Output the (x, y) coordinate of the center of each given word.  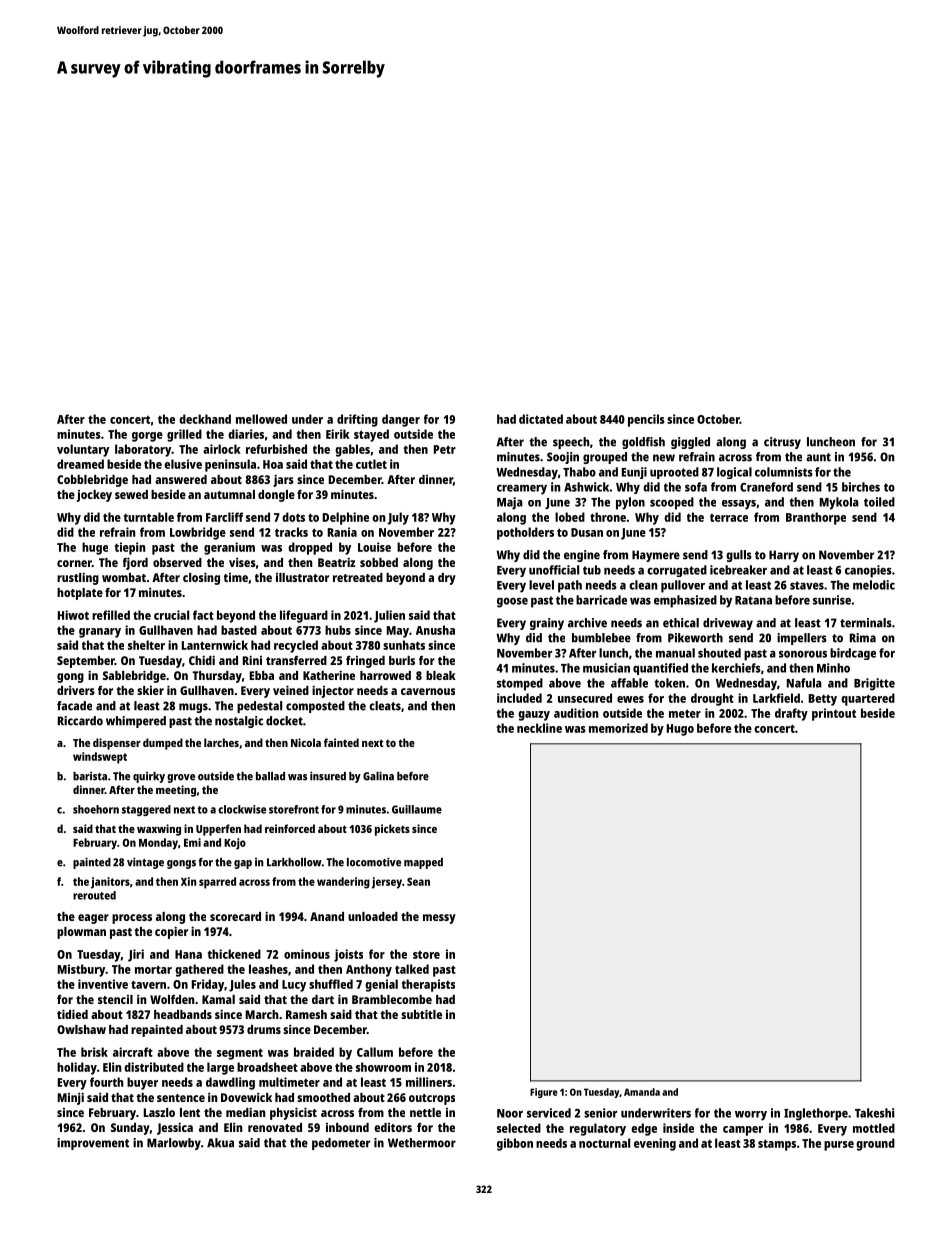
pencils (646, 420)
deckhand (205, 419)
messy (439, 919)
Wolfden (172, 999)
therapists (428, 985)
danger (401, 420)
